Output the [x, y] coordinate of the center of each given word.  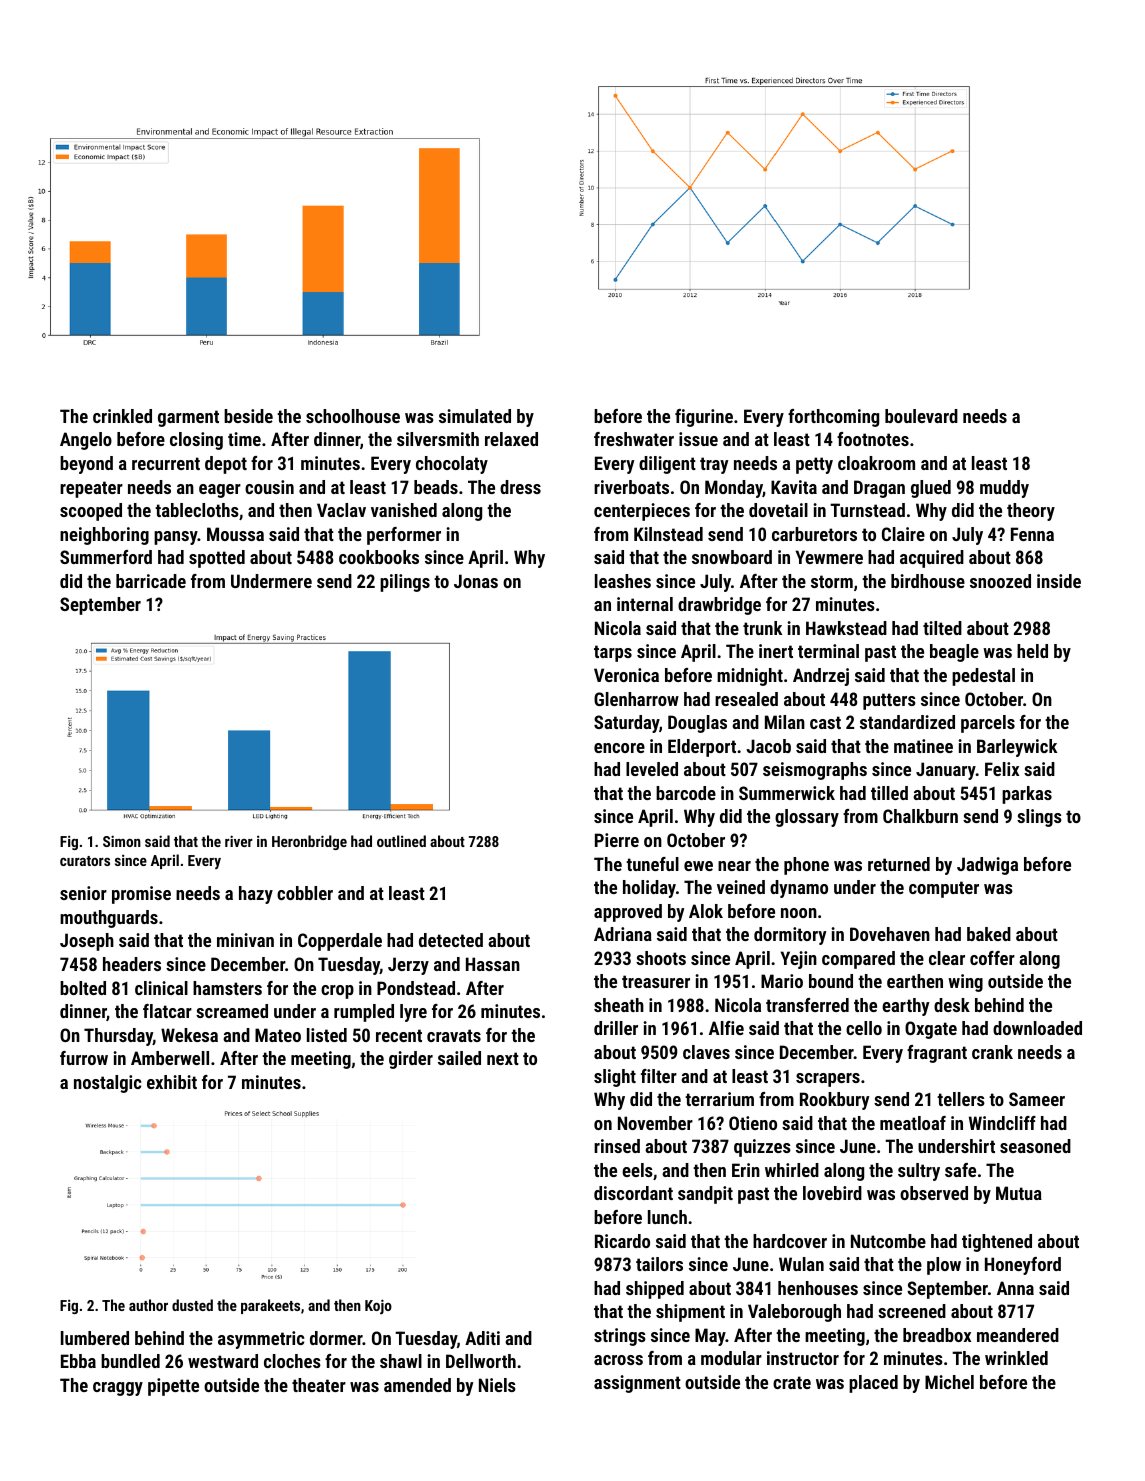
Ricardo [622, 1241]
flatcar [167, 1011]
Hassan [493, 964]
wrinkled [1016, 1358]
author [148, 1305]
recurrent [166, 463]
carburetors [814, 534]
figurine [704, 418]
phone [806, 866]
